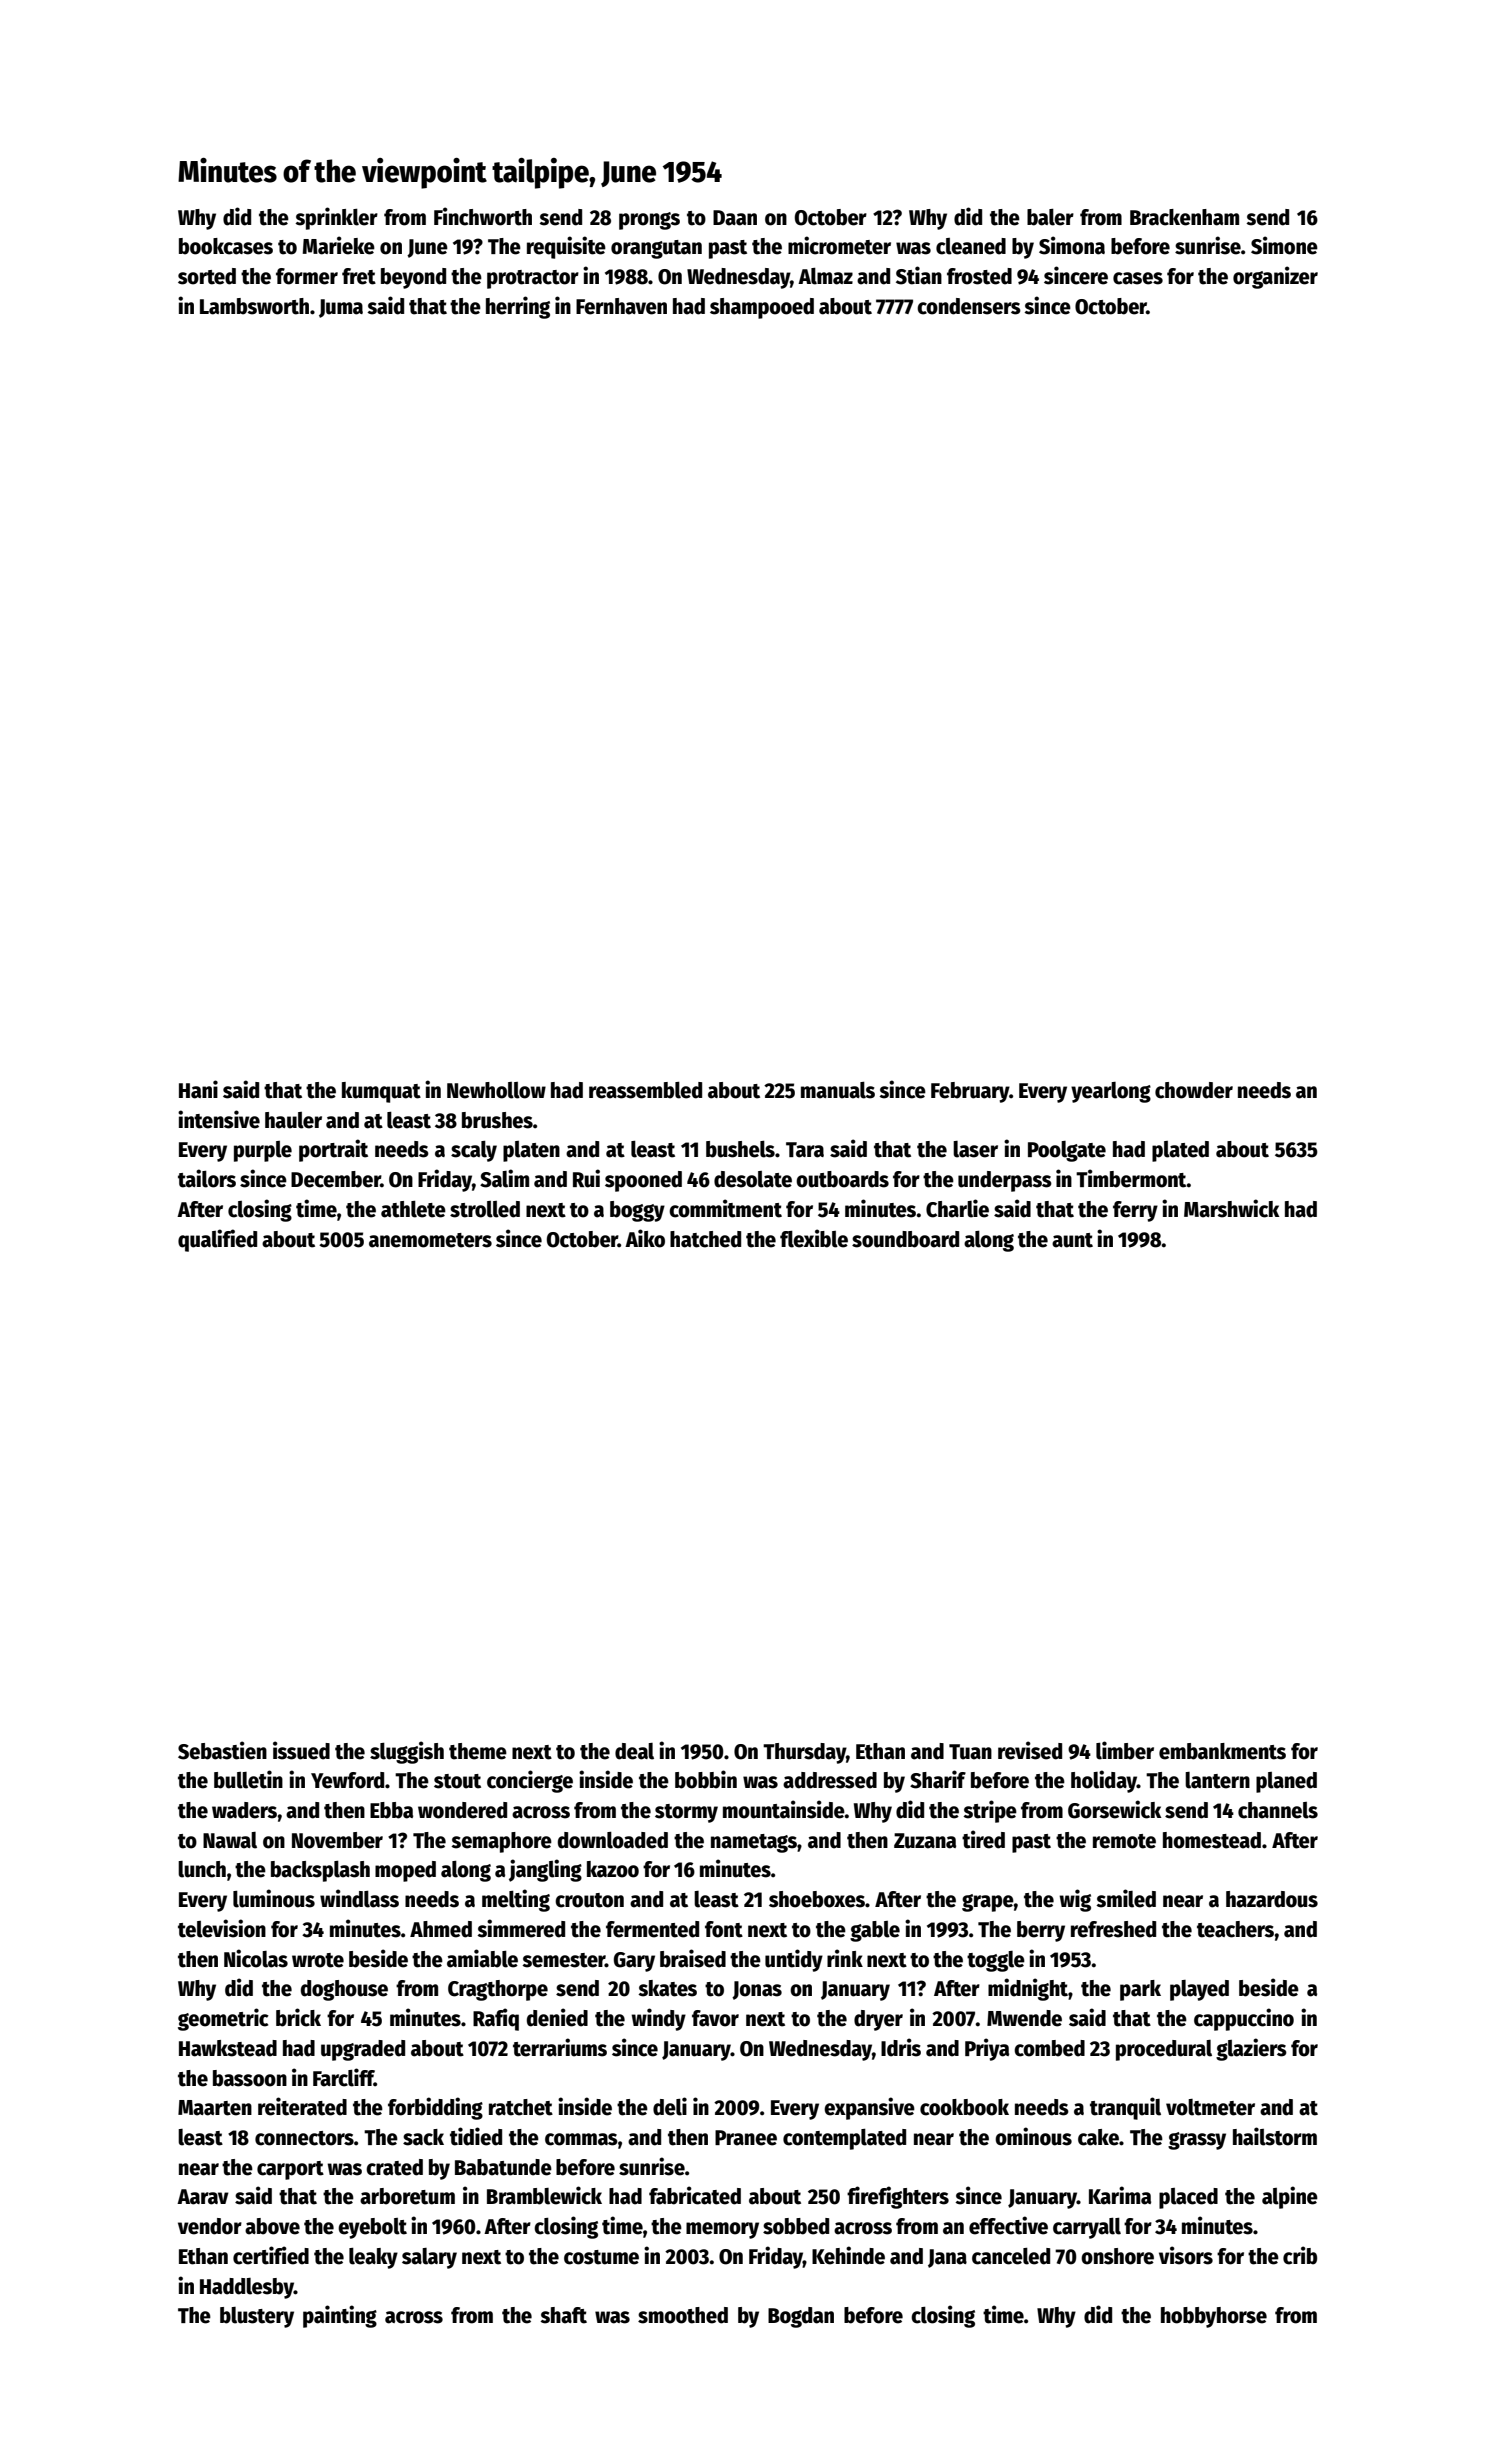  Describe the element at coordinates (1111, 1092) in the page. I see `yearlong` at that location.
